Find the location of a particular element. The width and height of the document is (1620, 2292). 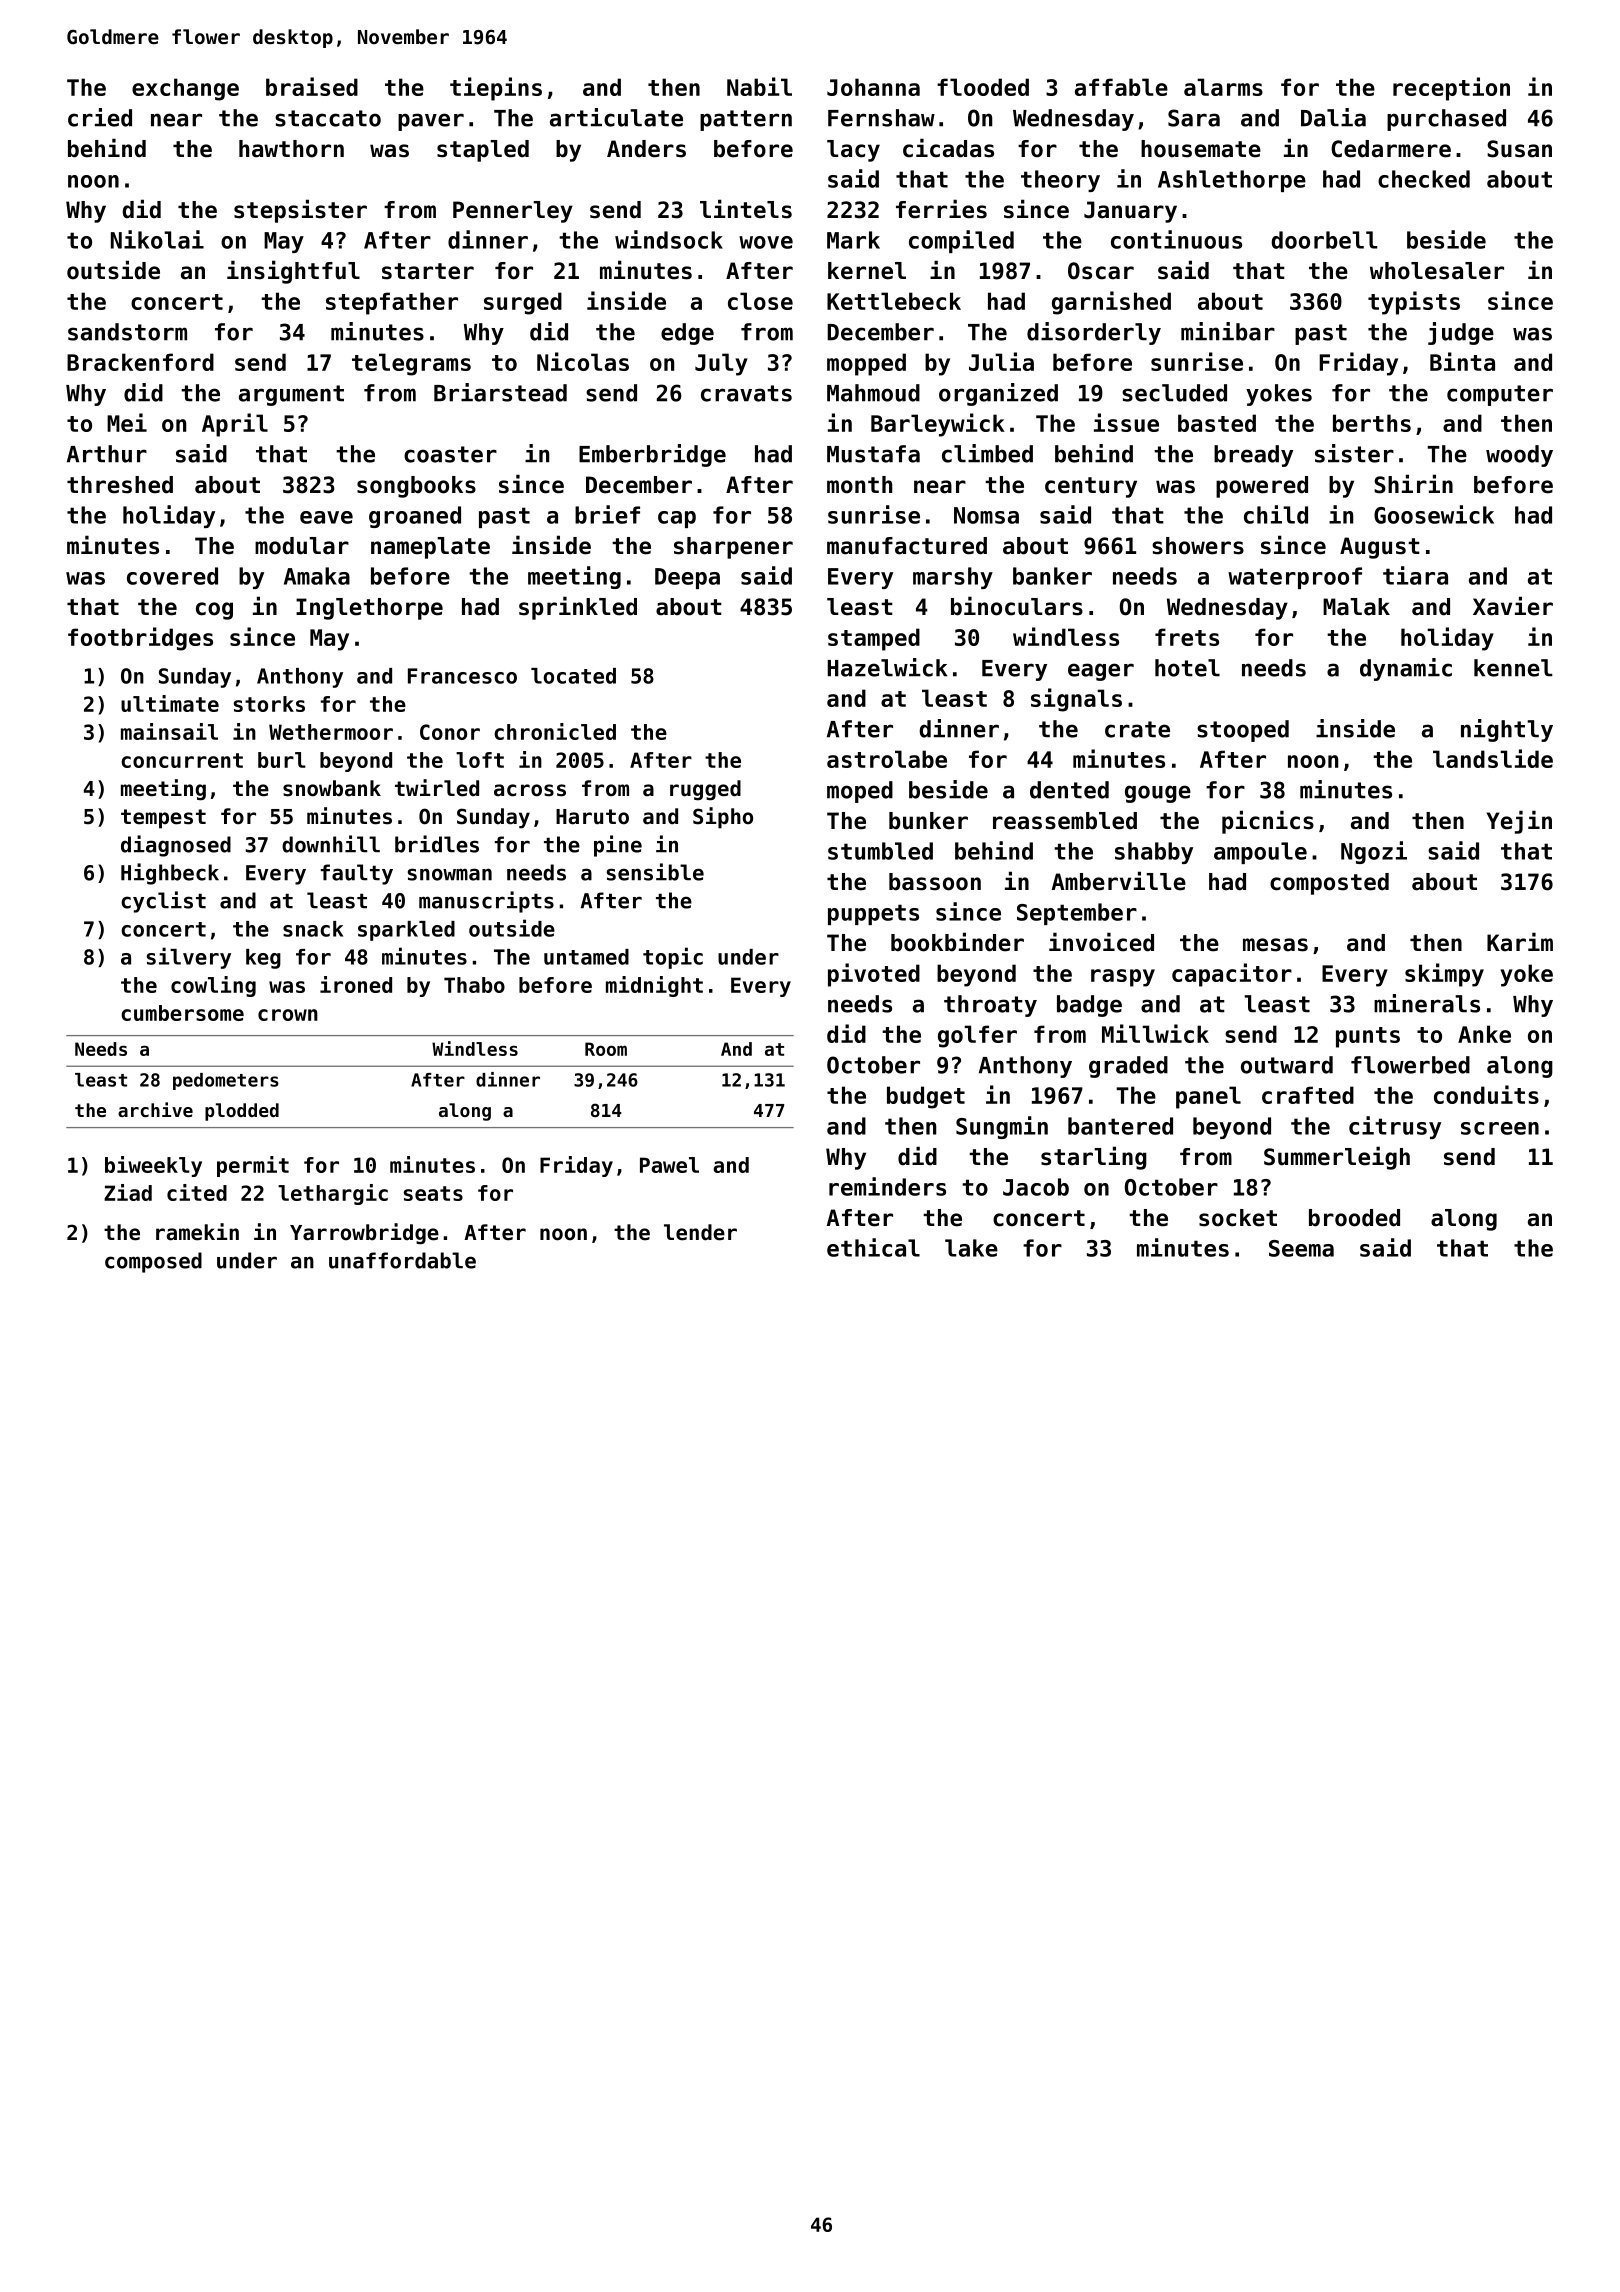

manufactured is located at coordinates (907, 546).
